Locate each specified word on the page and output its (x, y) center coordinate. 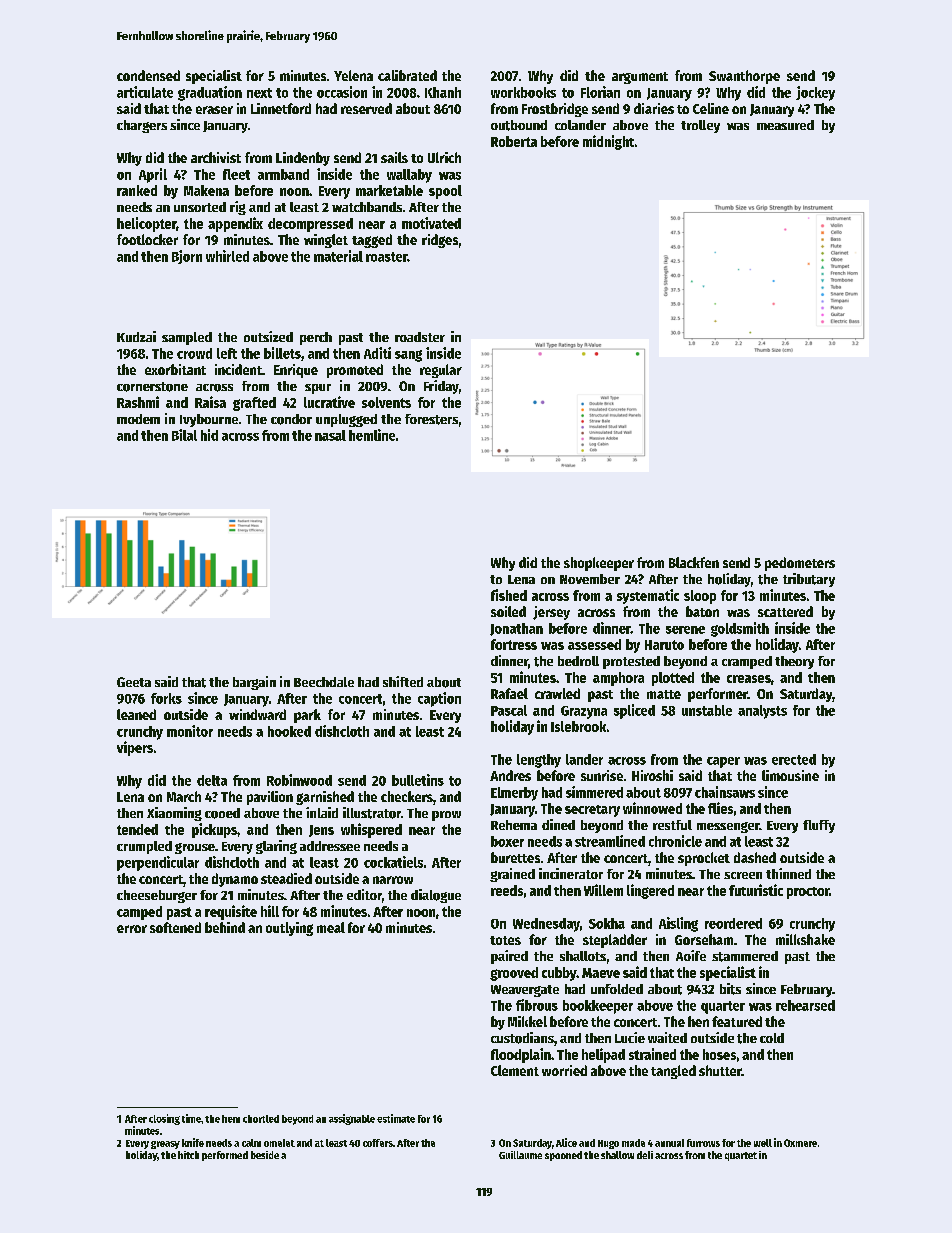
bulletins (418, 780)
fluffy (819, 826)
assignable (352, 1119)
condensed (148, 75)
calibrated (407, 75)
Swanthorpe (744, 77)
